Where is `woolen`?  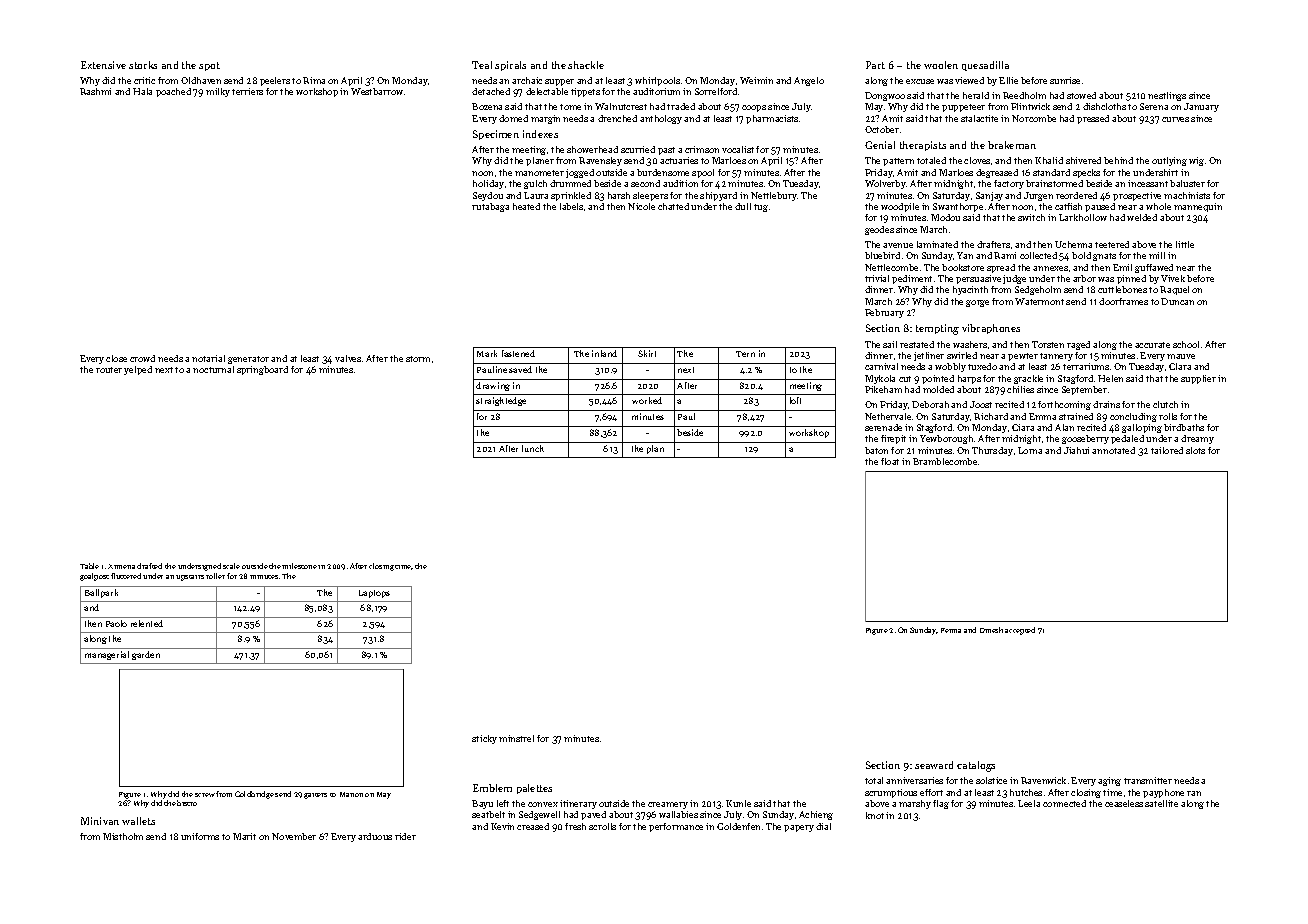 woolen is located at coordinates (941, 65).
